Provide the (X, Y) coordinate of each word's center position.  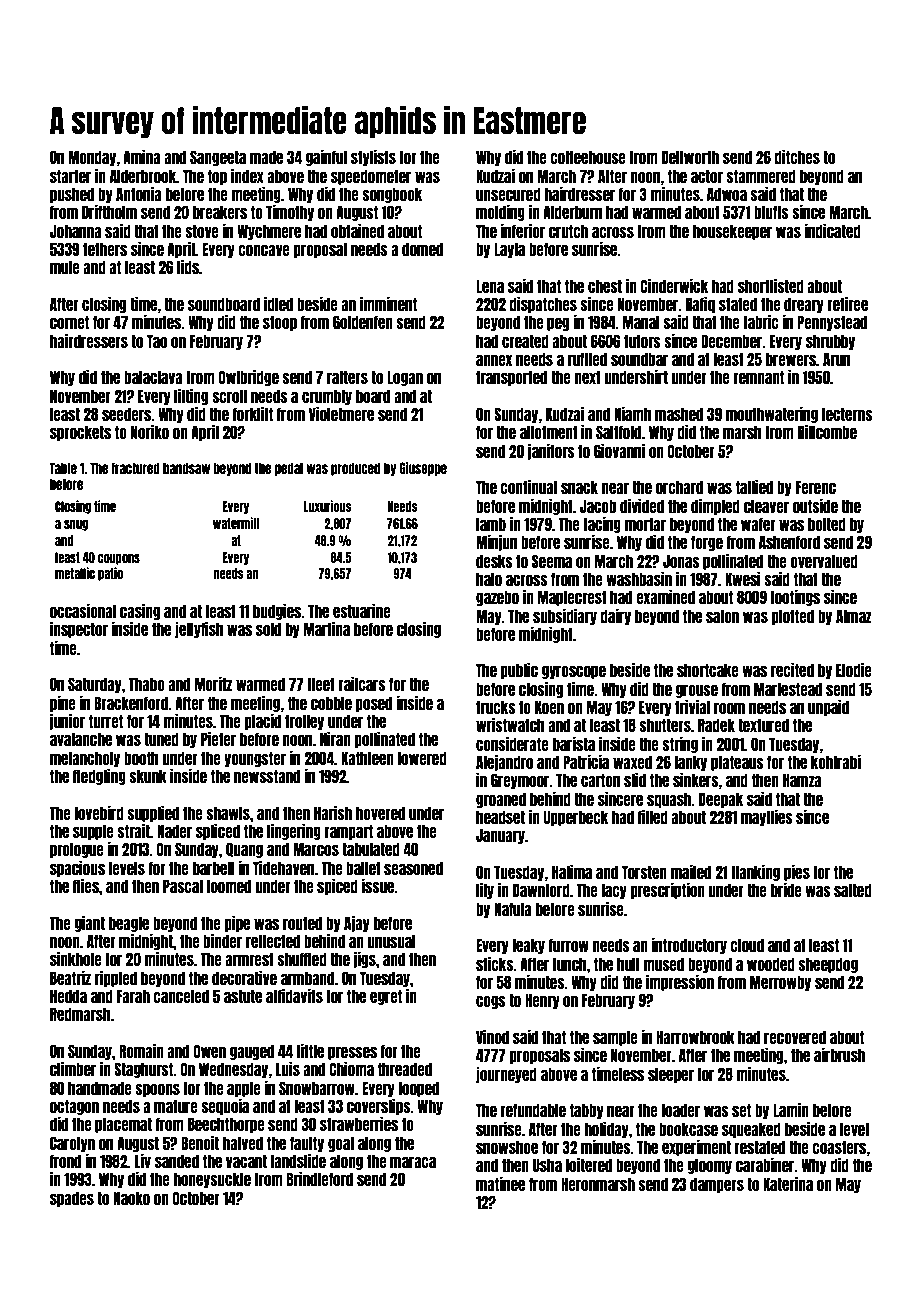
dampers (717, 1185)
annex (494, 360)
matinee (500, 1184)
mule (65, 267)
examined (665, 597)
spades (72, 1199)
